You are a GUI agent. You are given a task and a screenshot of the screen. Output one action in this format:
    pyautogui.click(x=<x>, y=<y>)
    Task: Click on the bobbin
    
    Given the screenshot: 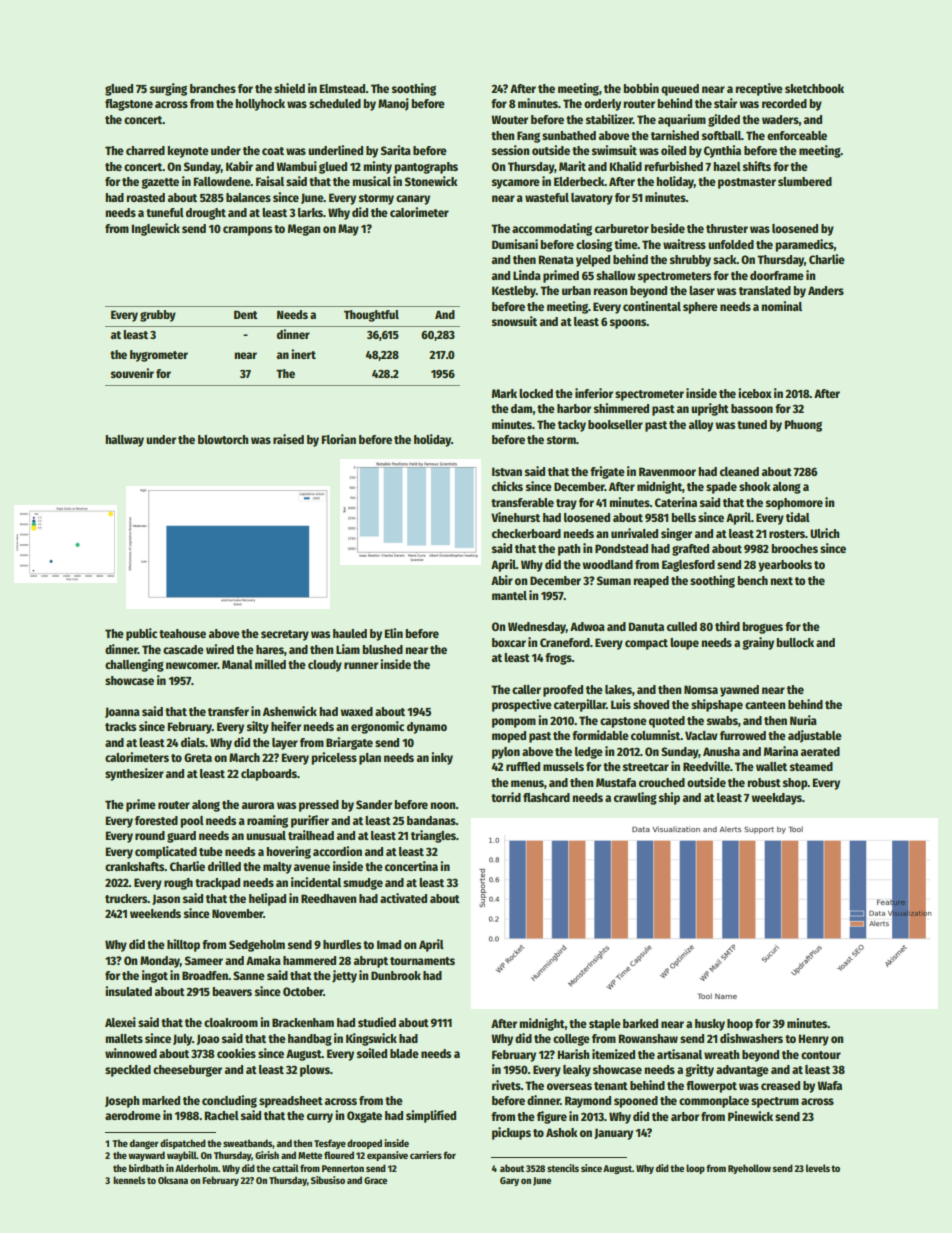 What is the action you would take?
    pyautogui.click(x=641, y=88)
